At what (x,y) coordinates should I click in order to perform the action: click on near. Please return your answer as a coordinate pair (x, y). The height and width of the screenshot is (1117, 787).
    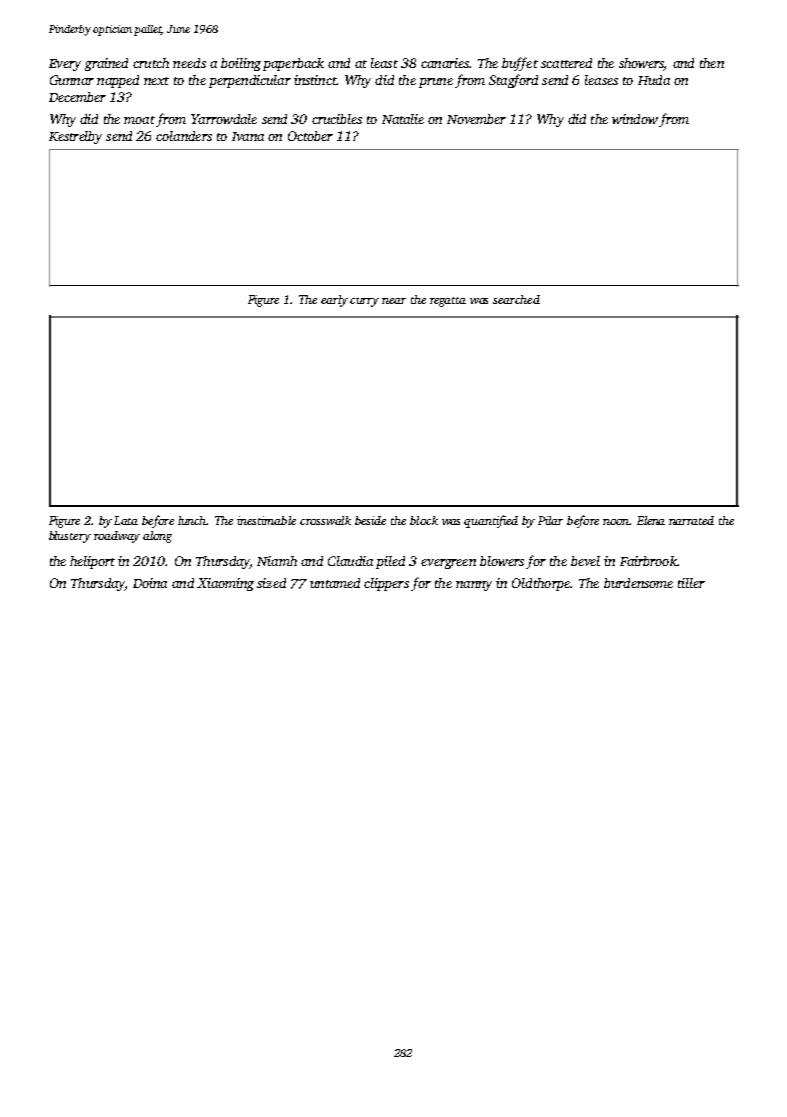
    Looking at the image, I should click on (394, 301).
